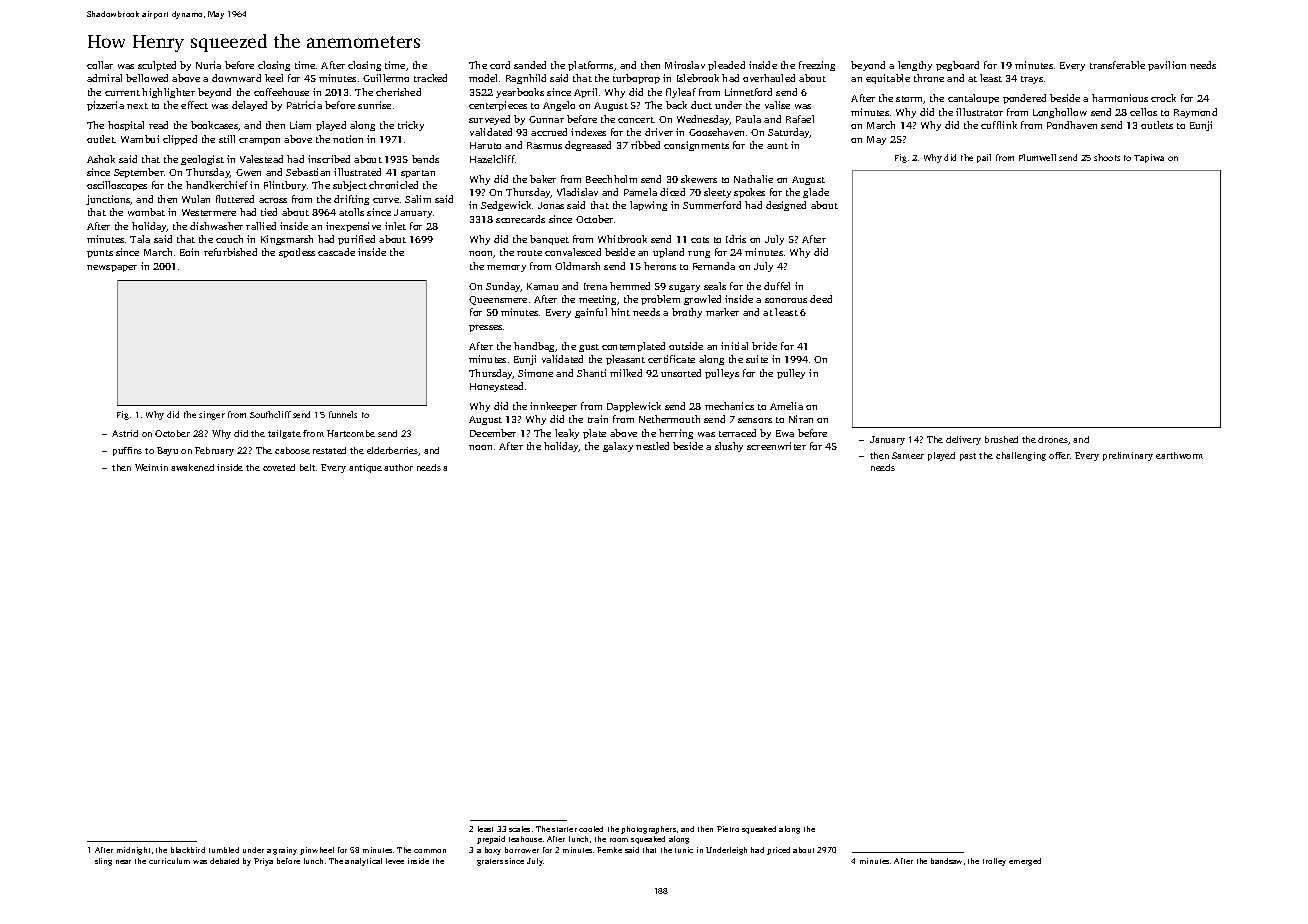 The width and height of the screenshot is (1308, 924). What do you see at coordinates (778, 851) in the screenshot?
I see `priced` at bounding box center [778, 851].
